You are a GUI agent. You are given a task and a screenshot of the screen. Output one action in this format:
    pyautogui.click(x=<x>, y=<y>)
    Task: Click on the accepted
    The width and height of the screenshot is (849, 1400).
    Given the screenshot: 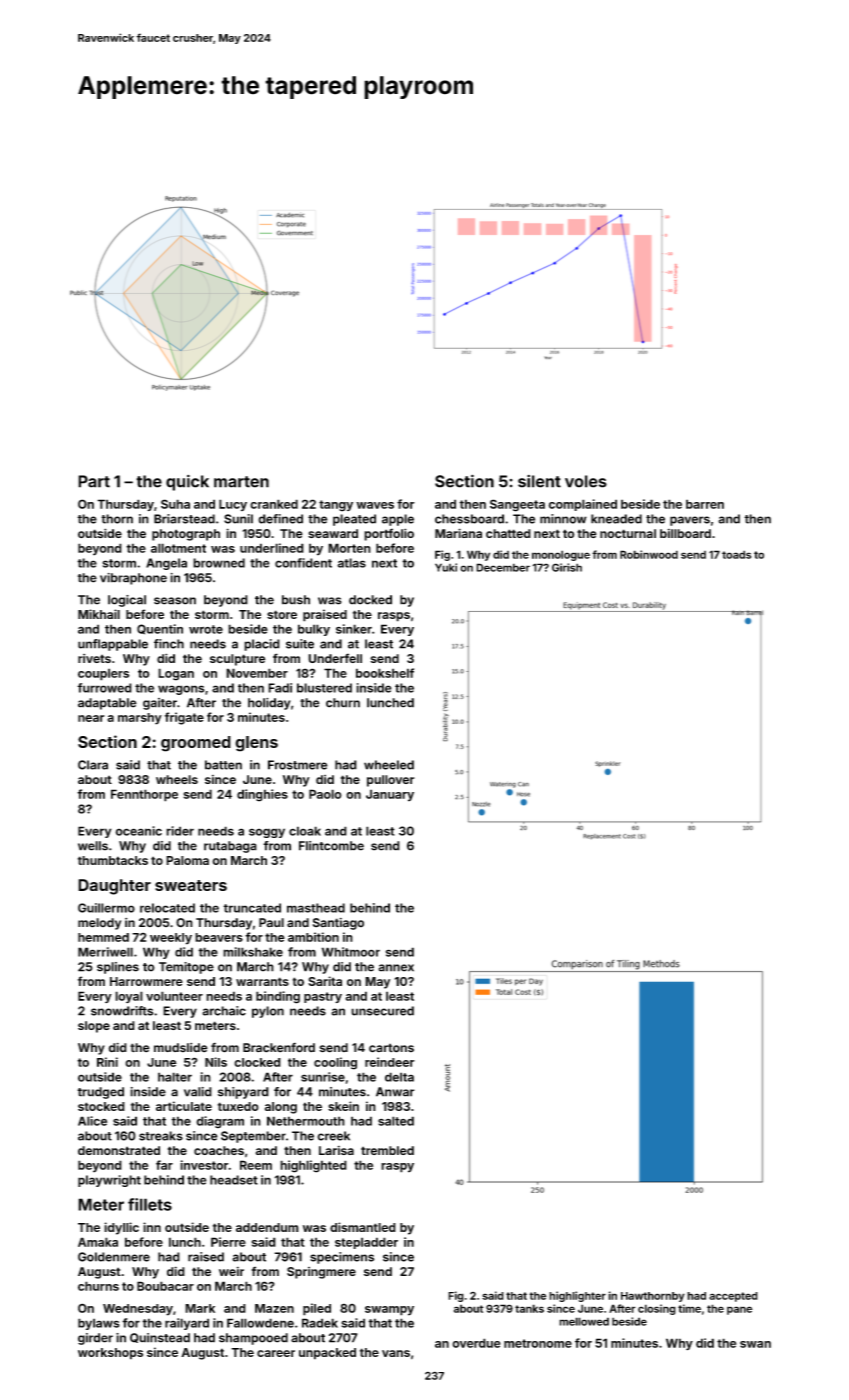 What is the action you would take?
    pyautogui.click(x=733, y=1297)
